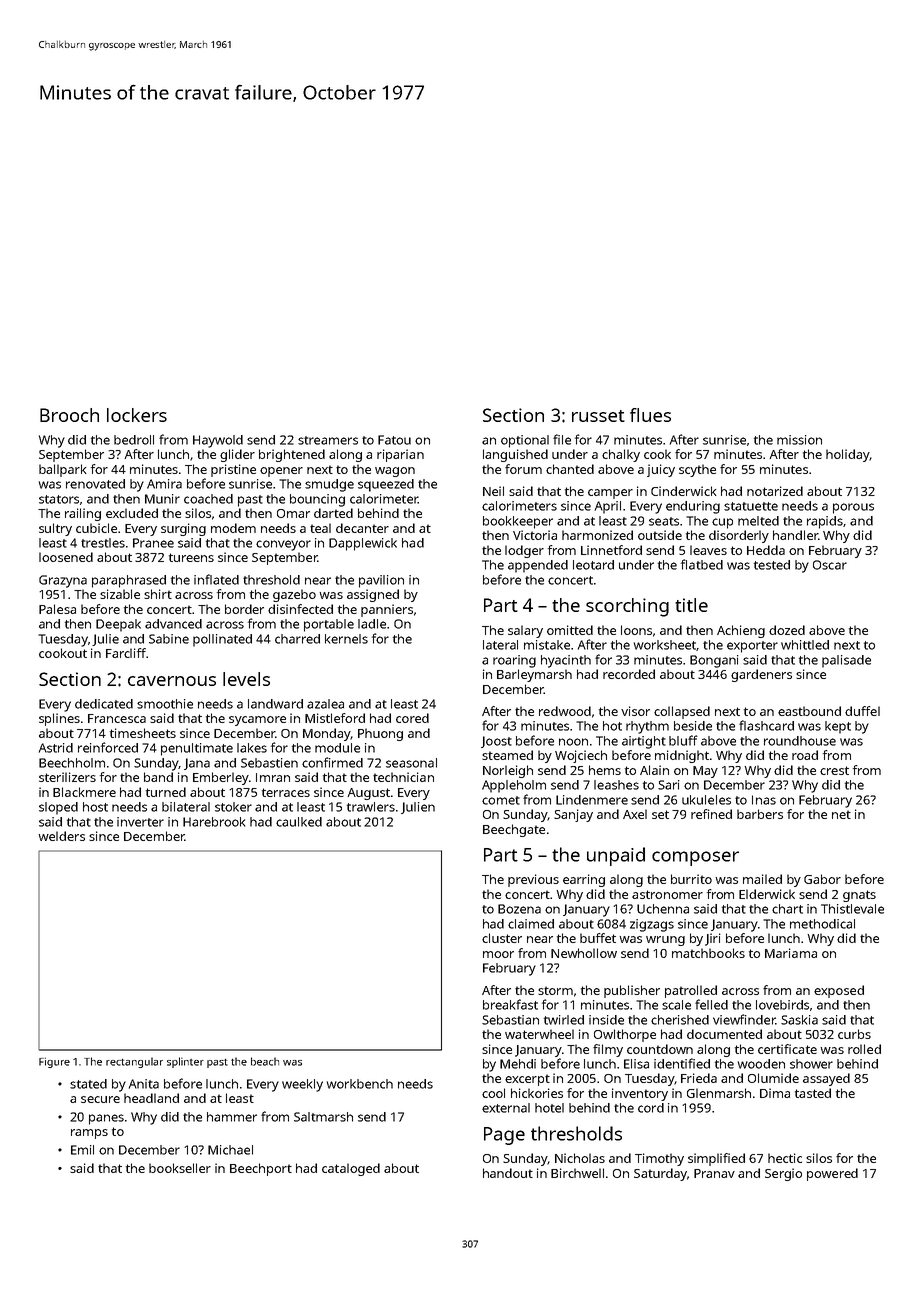 The image size is (924, 1308). What do you see at coordinates (525, 441) in the screenshot?
I see `optional` at bounding box center [525, 441].
